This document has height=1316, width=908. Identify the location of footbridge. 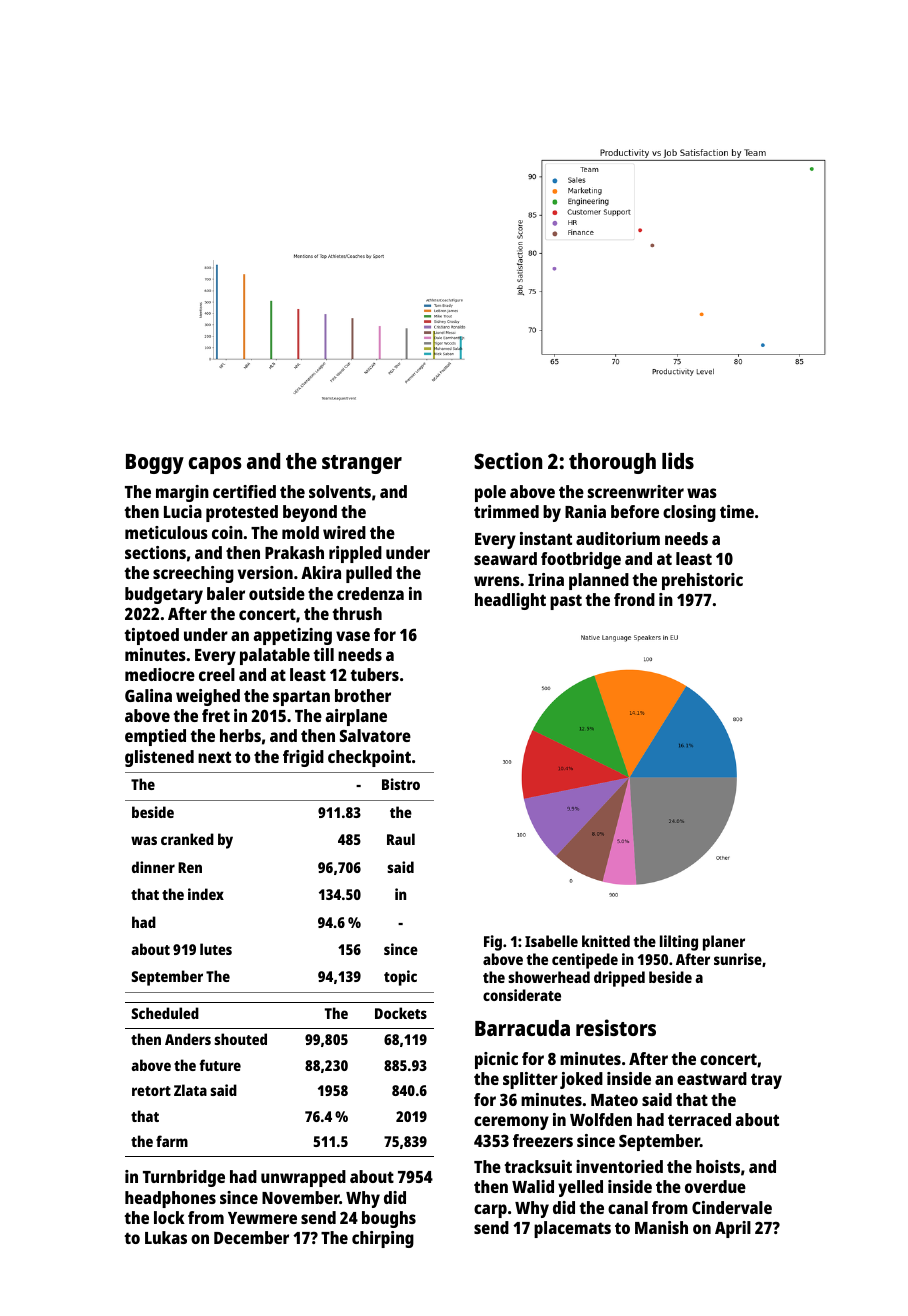
(581, 560).
